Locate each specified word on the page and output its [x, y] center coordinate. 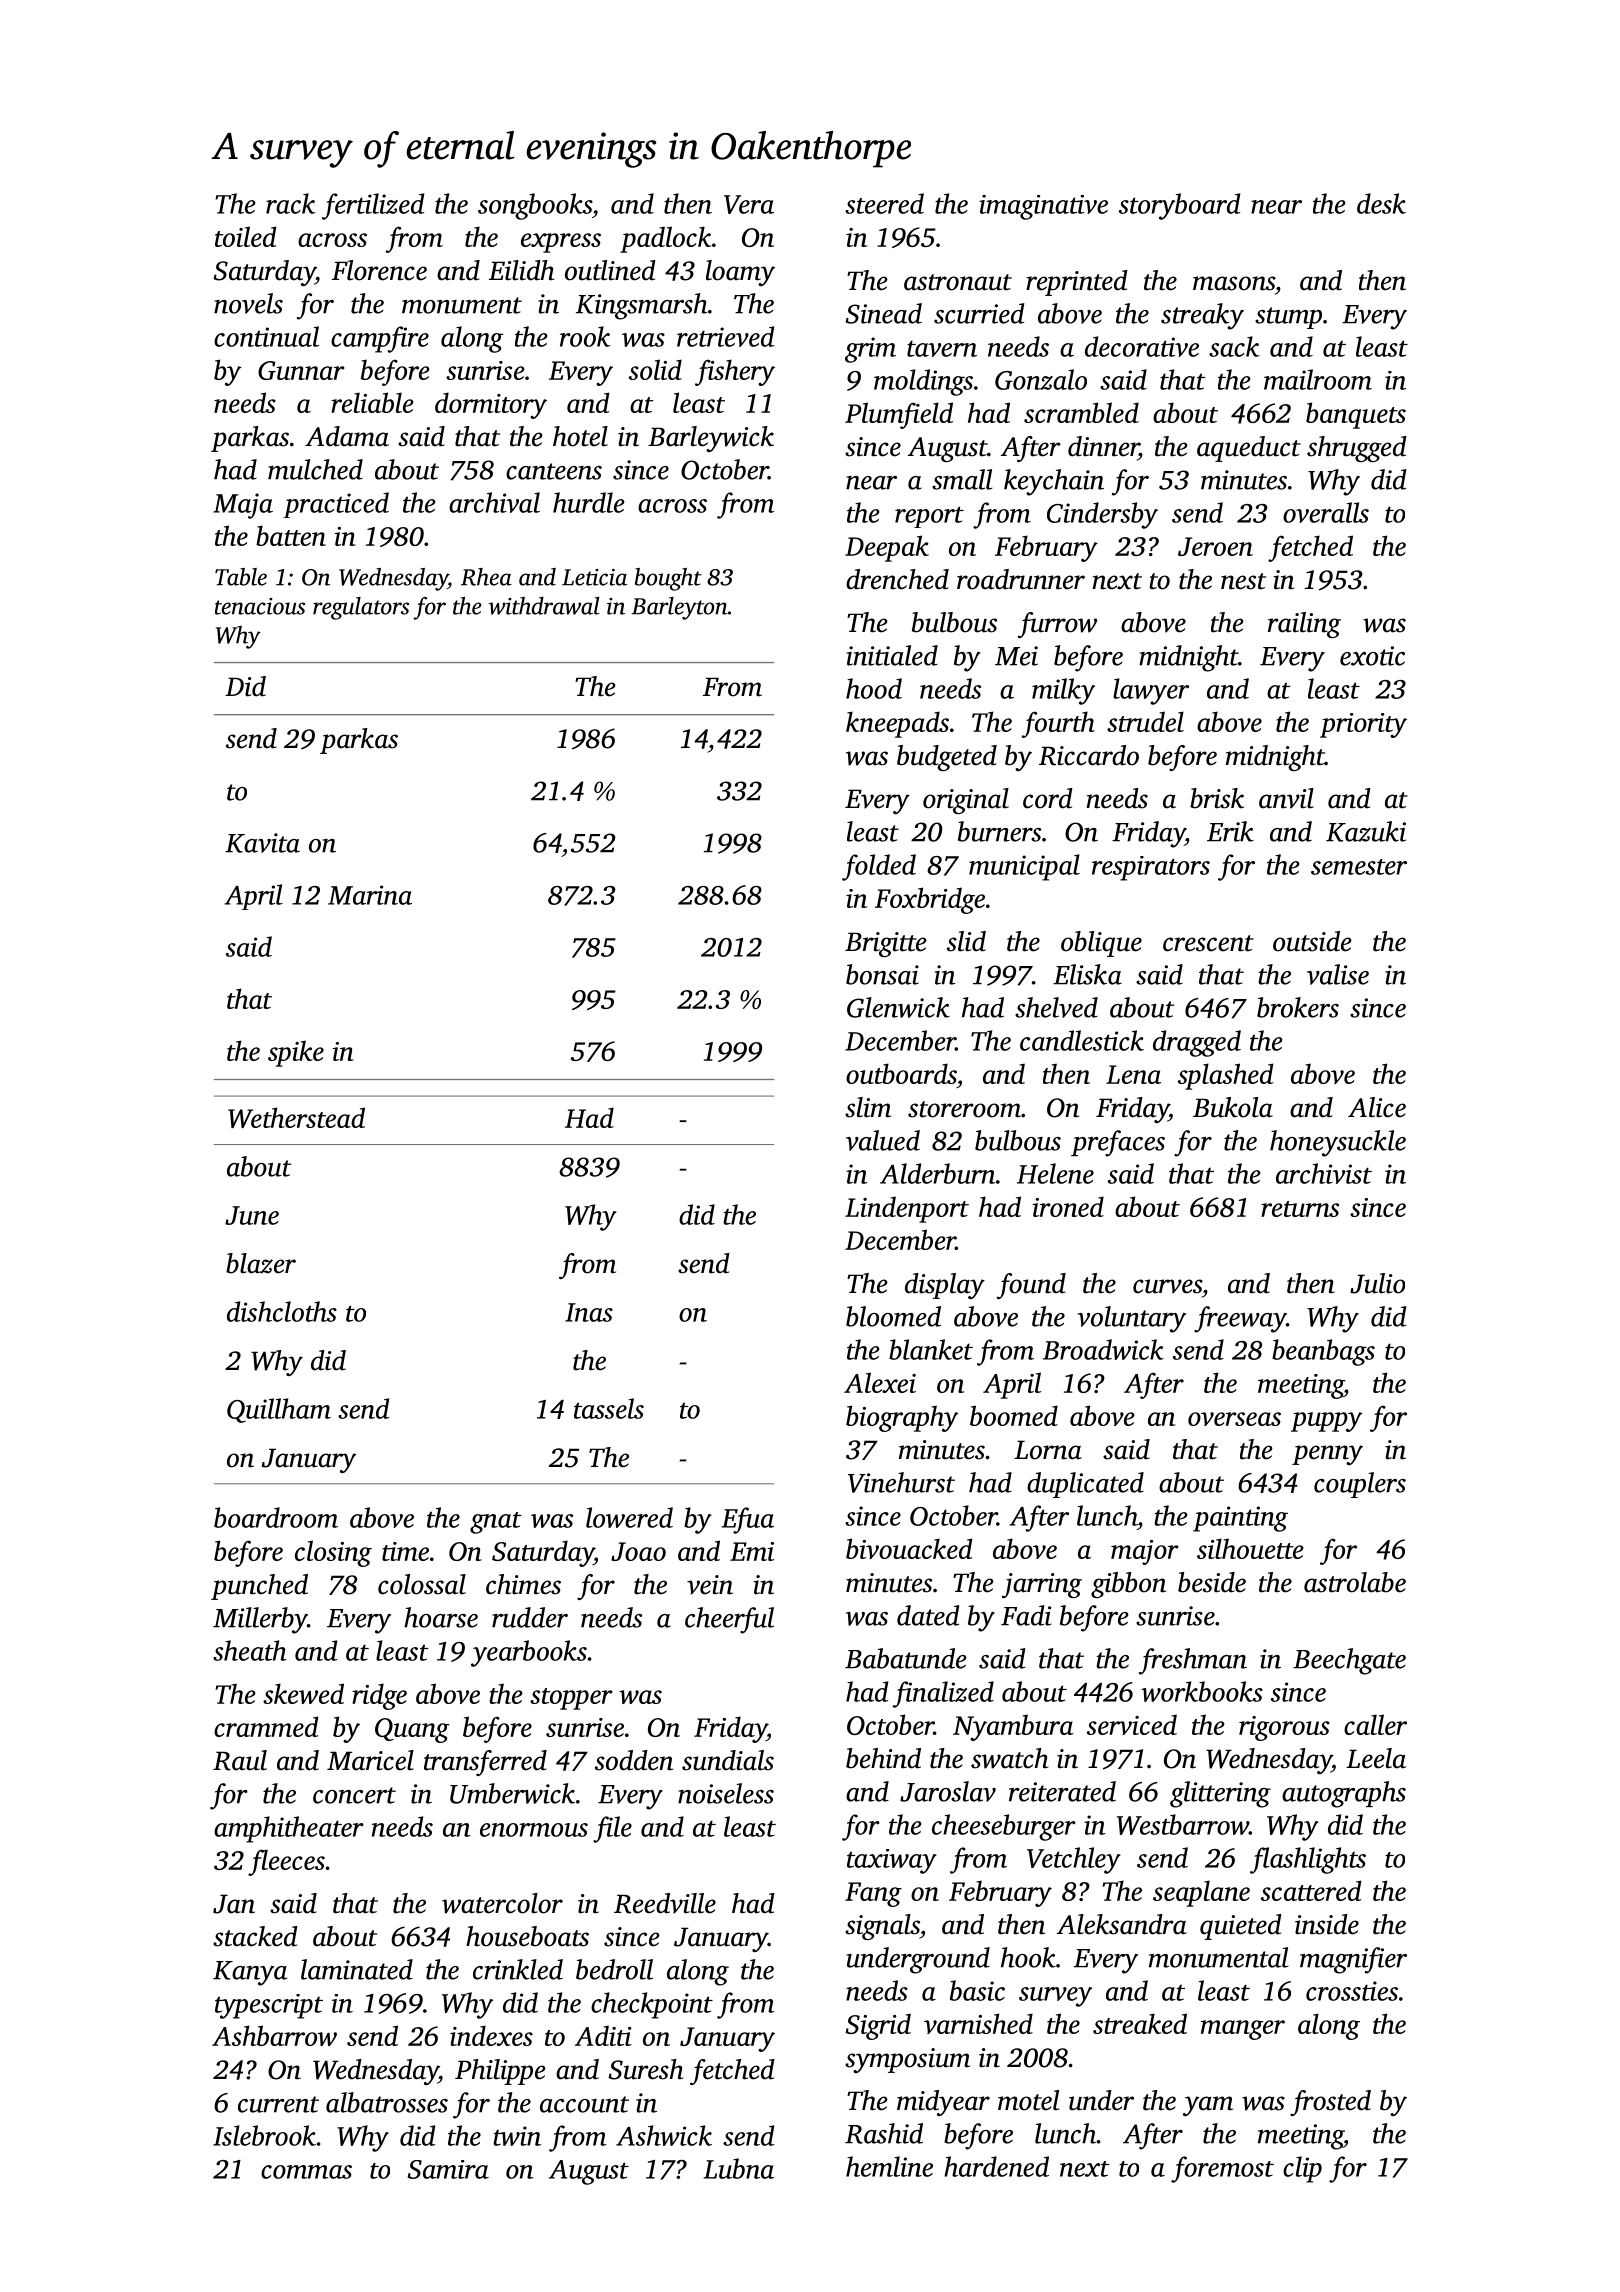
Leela [1376, 1758]
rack [291, 203]
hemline [889, 2166]
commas [306, 2172]
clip [1302, 2169]
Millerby [260, 1620]
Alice [1377, 1107]
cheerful [729, 1620]
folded [879, 867]
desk [1381, 203]
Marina [370, 895]
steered [884, 203]
